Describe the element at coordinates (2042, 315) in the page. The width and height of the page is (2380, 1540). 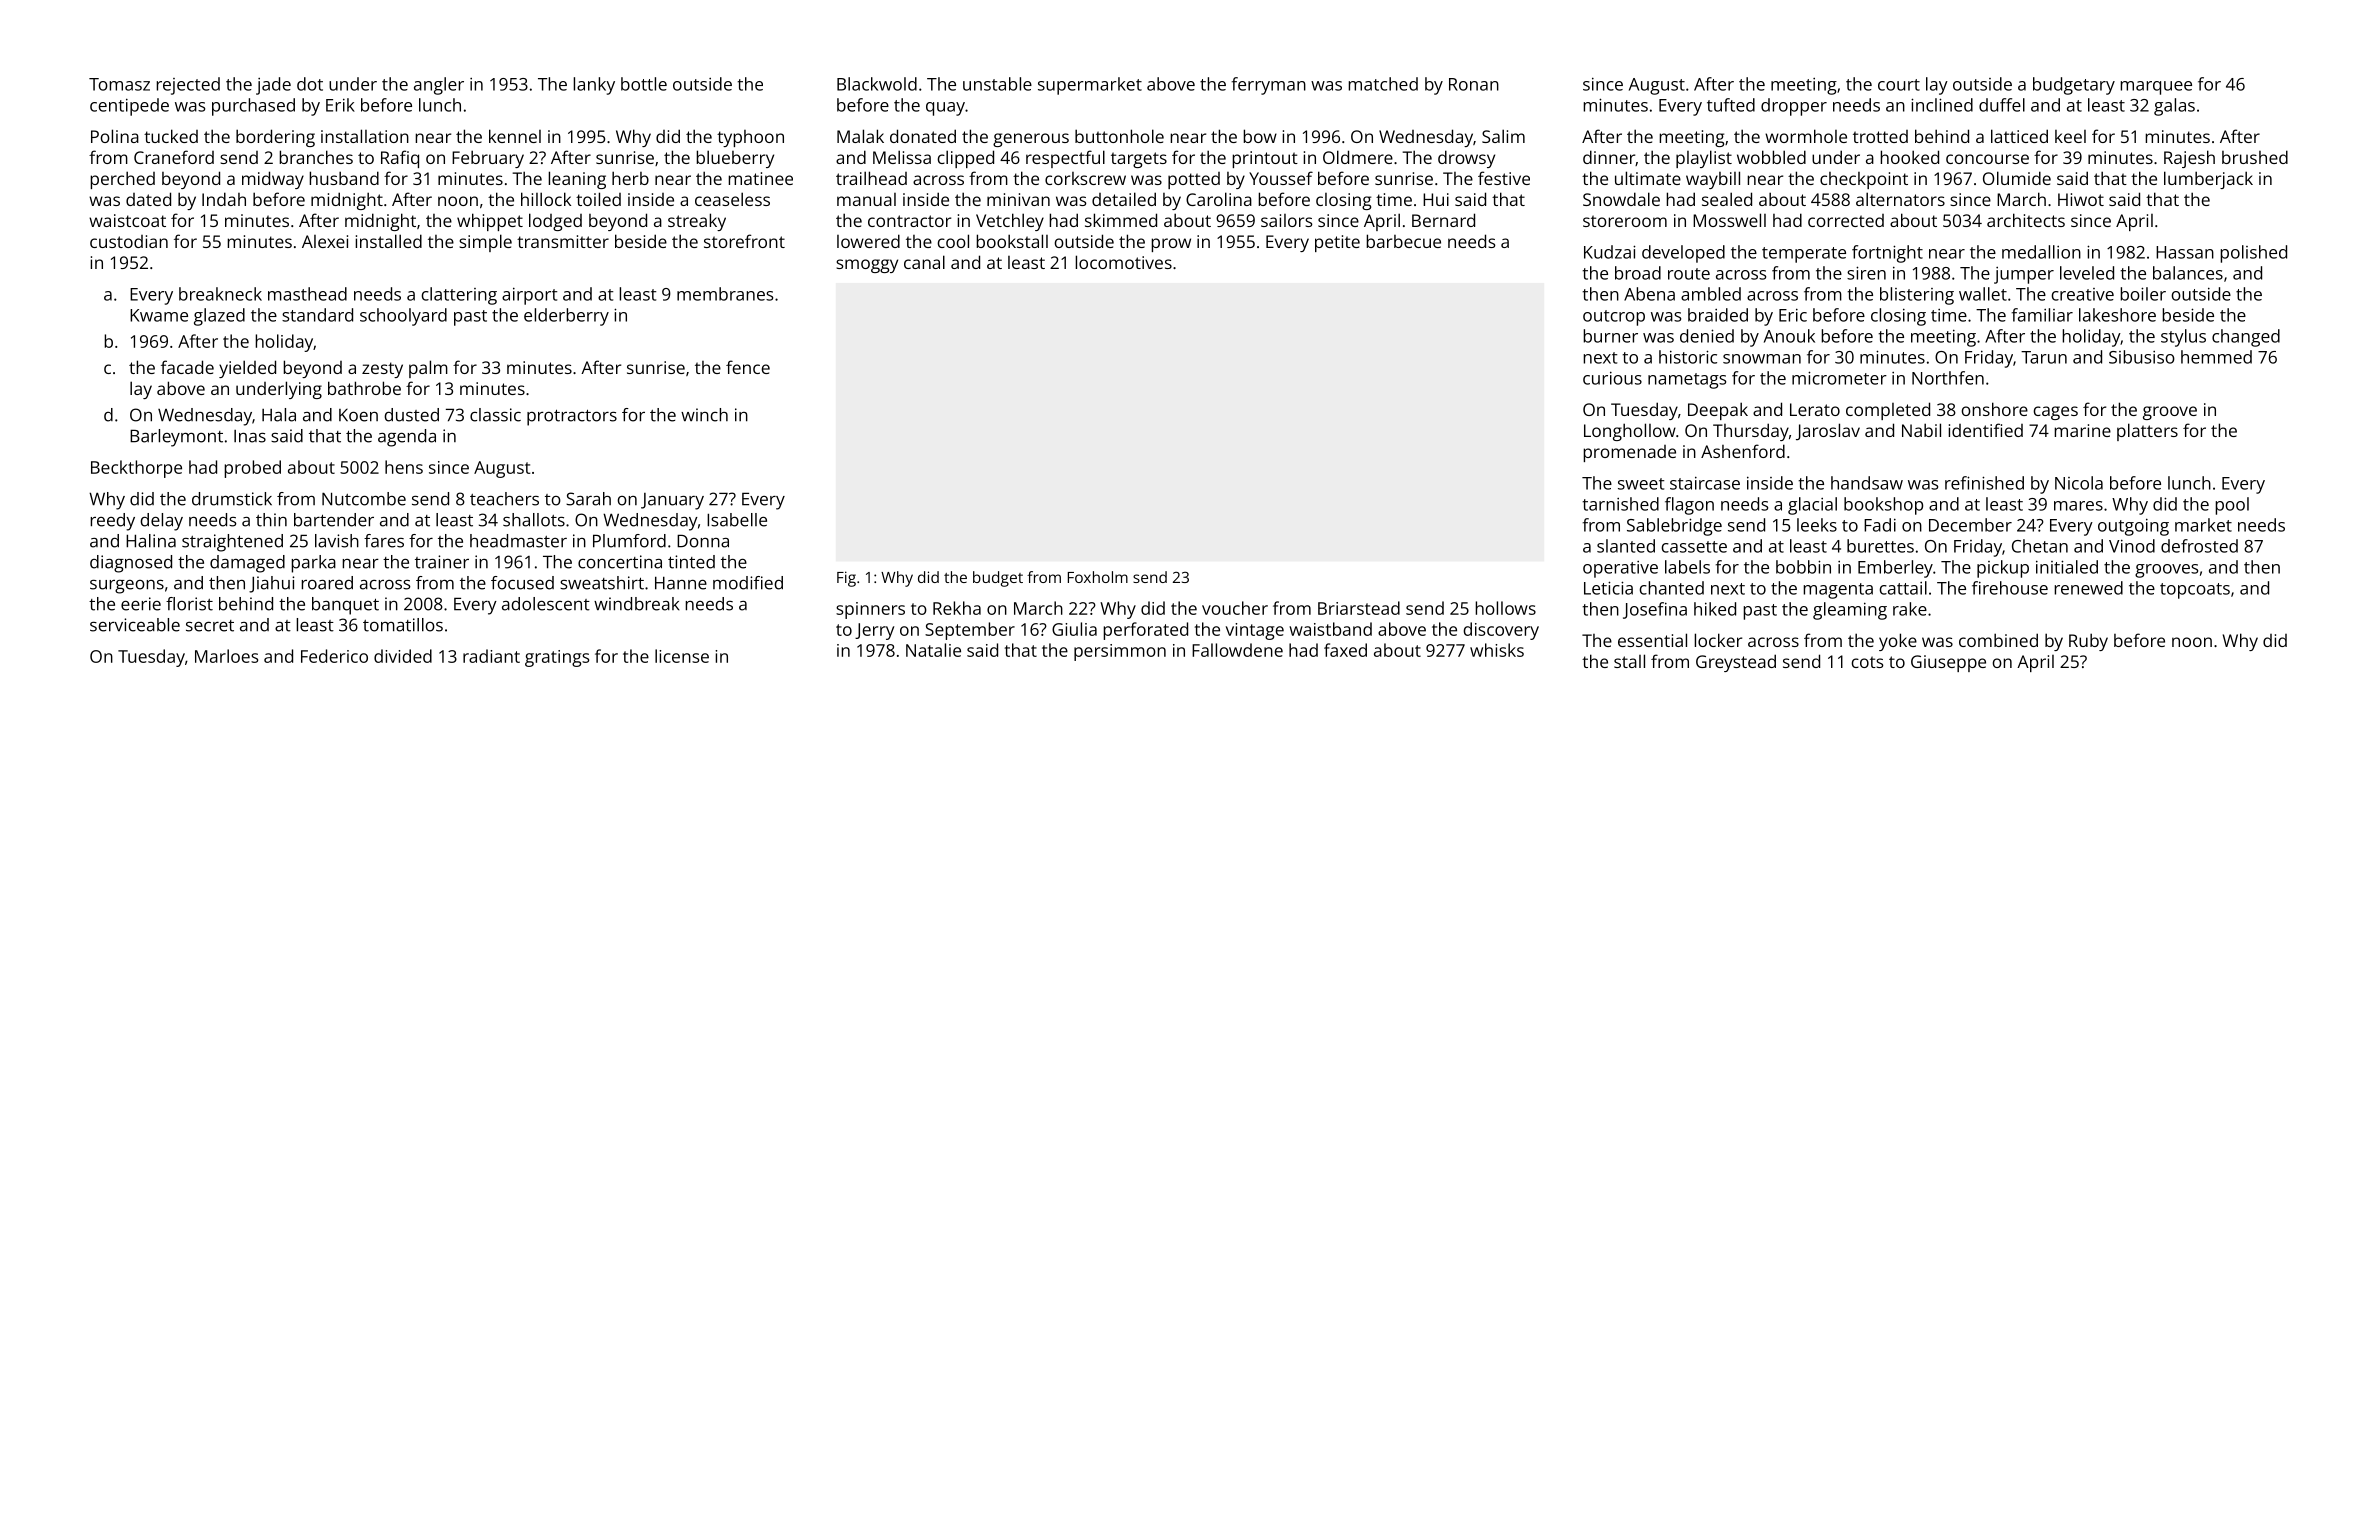
I see `familiar` at that location.
